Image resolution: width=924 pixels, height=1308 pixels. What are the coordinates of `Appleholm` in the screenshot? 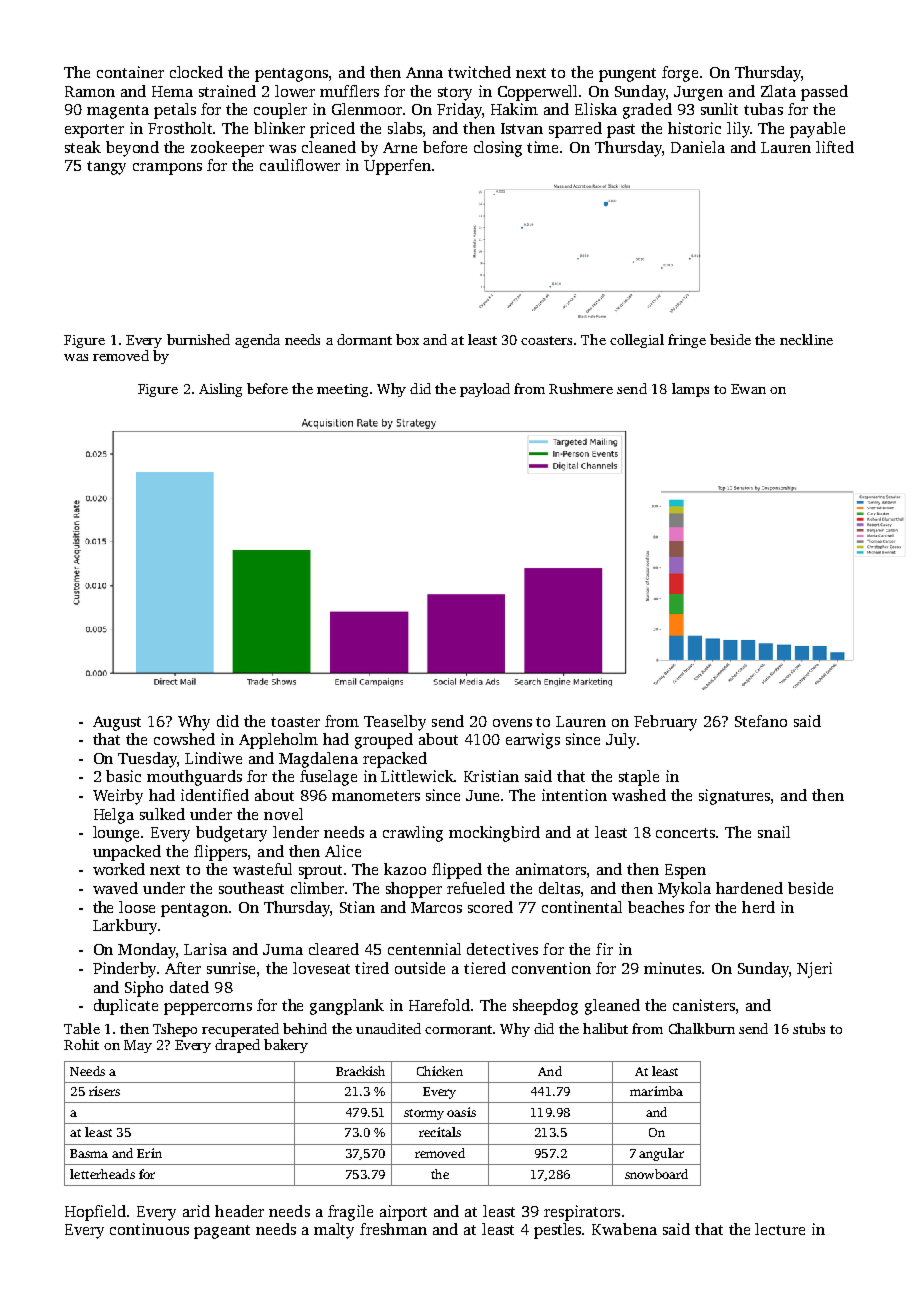 It's located at (278, 741).
